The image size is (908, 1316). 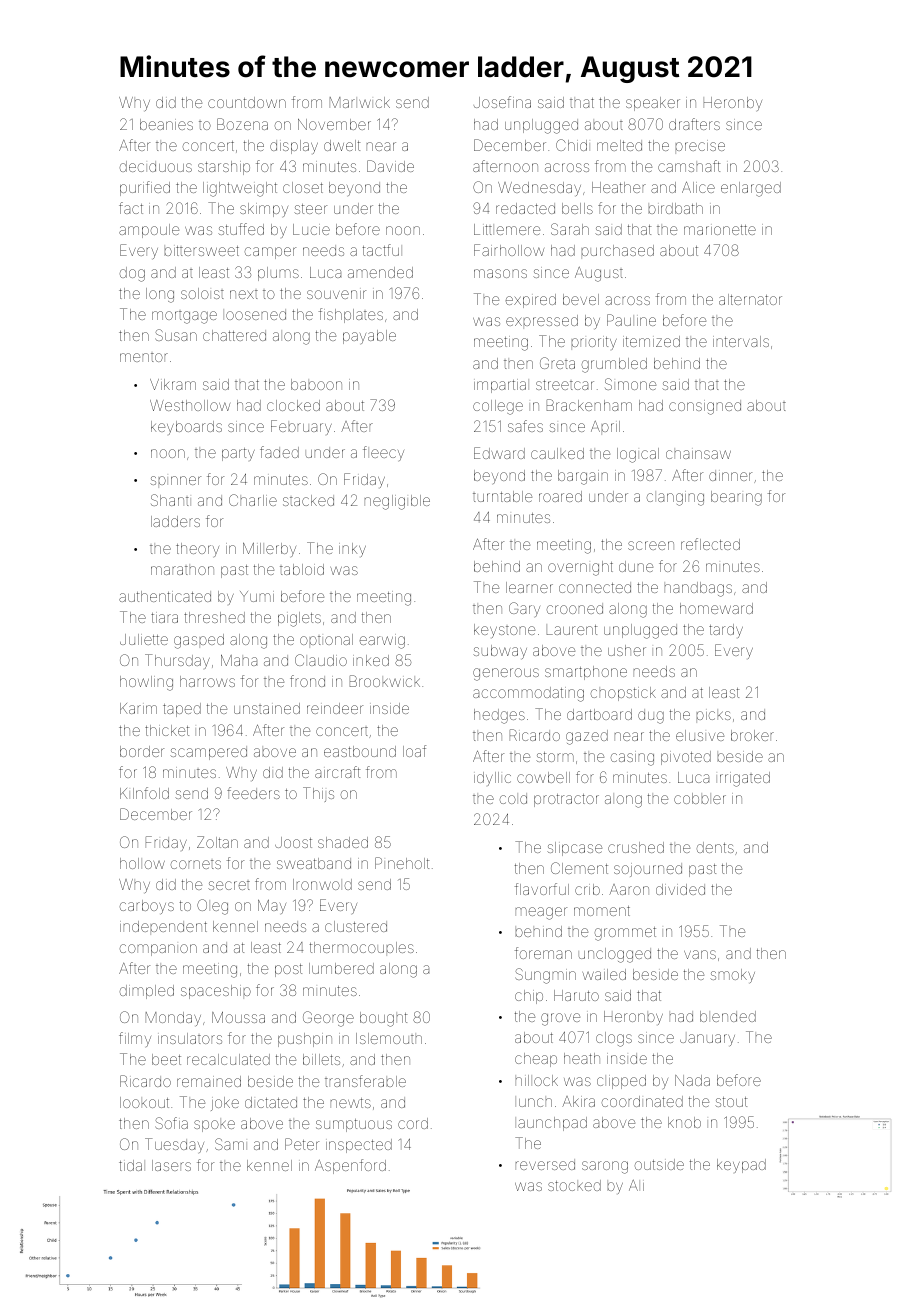 What do you see at coordinates (382, 641) in the image?
I see `earwig` at bounding box center [382, 641].
